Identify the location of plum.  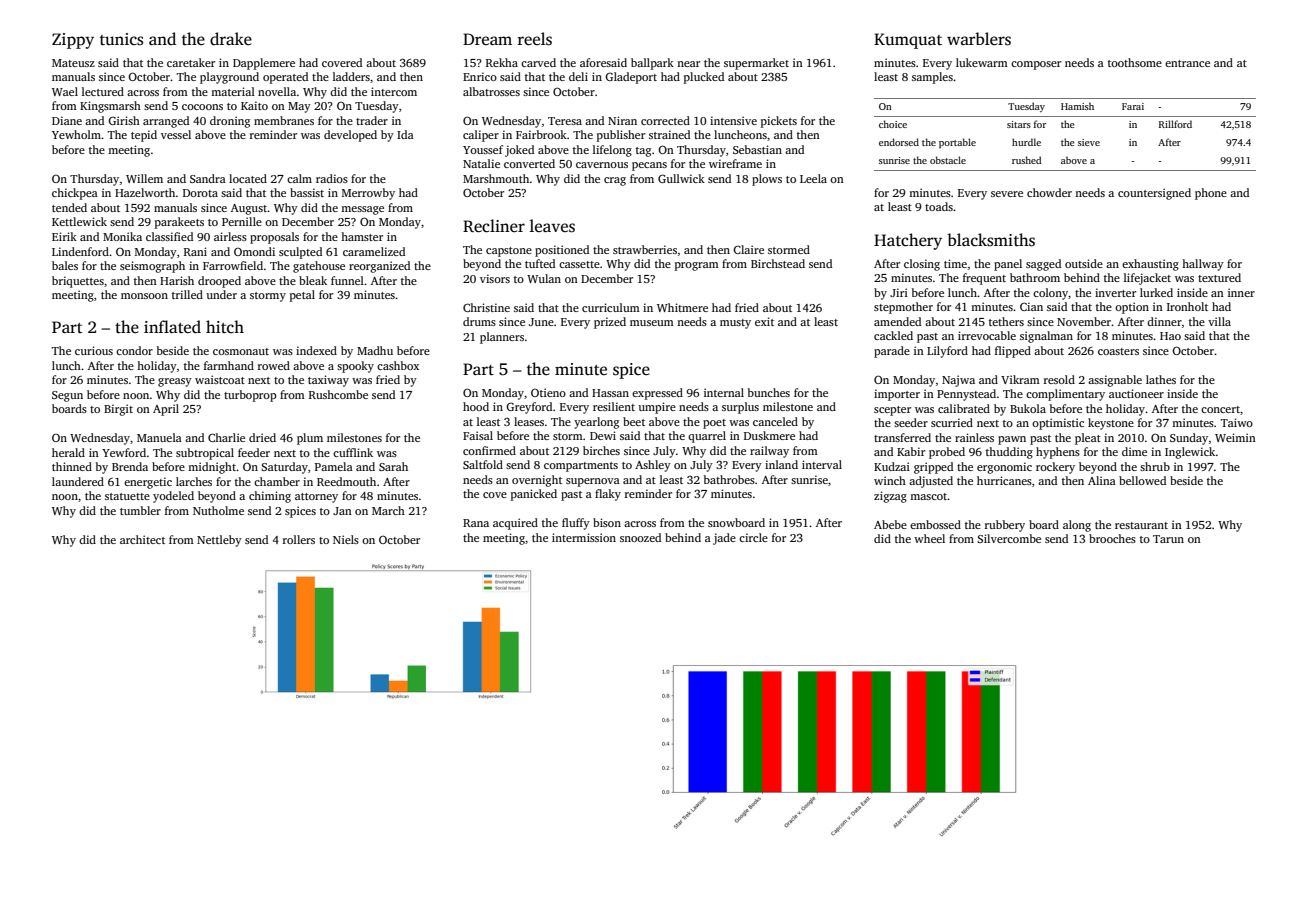
(310, 439).
